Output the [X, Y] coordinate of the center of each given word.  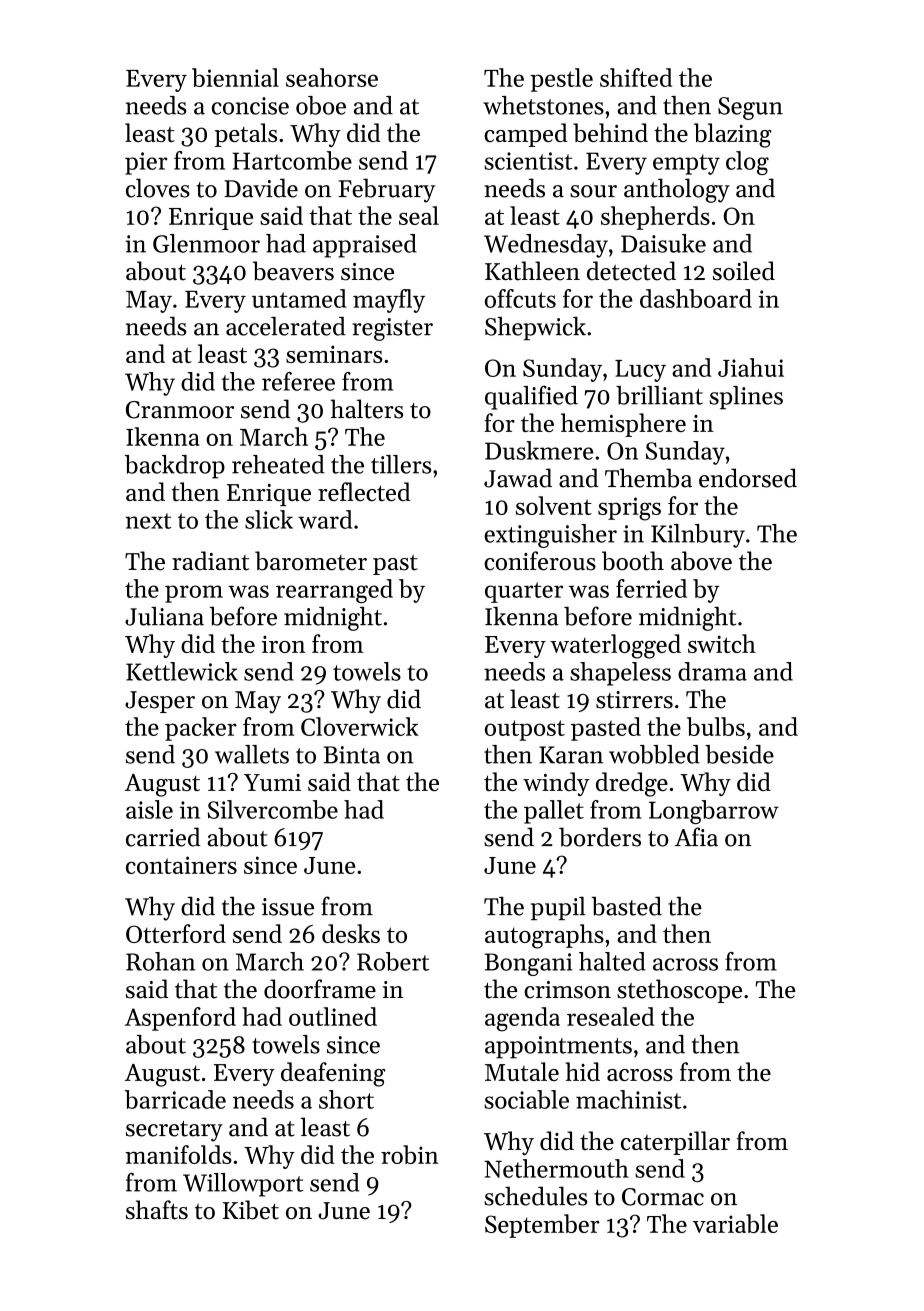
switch [722, 643]
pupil [558, 908]
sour [593, 191]
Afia [696, 837]
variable [735, 1223]
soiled [744, 271]
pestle [561, 80]
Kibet [251, 1210]
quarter [524, 592]
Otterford [176, 933]
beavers [293, 271]
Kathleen [532, 271]
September [542, 1226]
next [148, 521]
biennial [235, 77]
